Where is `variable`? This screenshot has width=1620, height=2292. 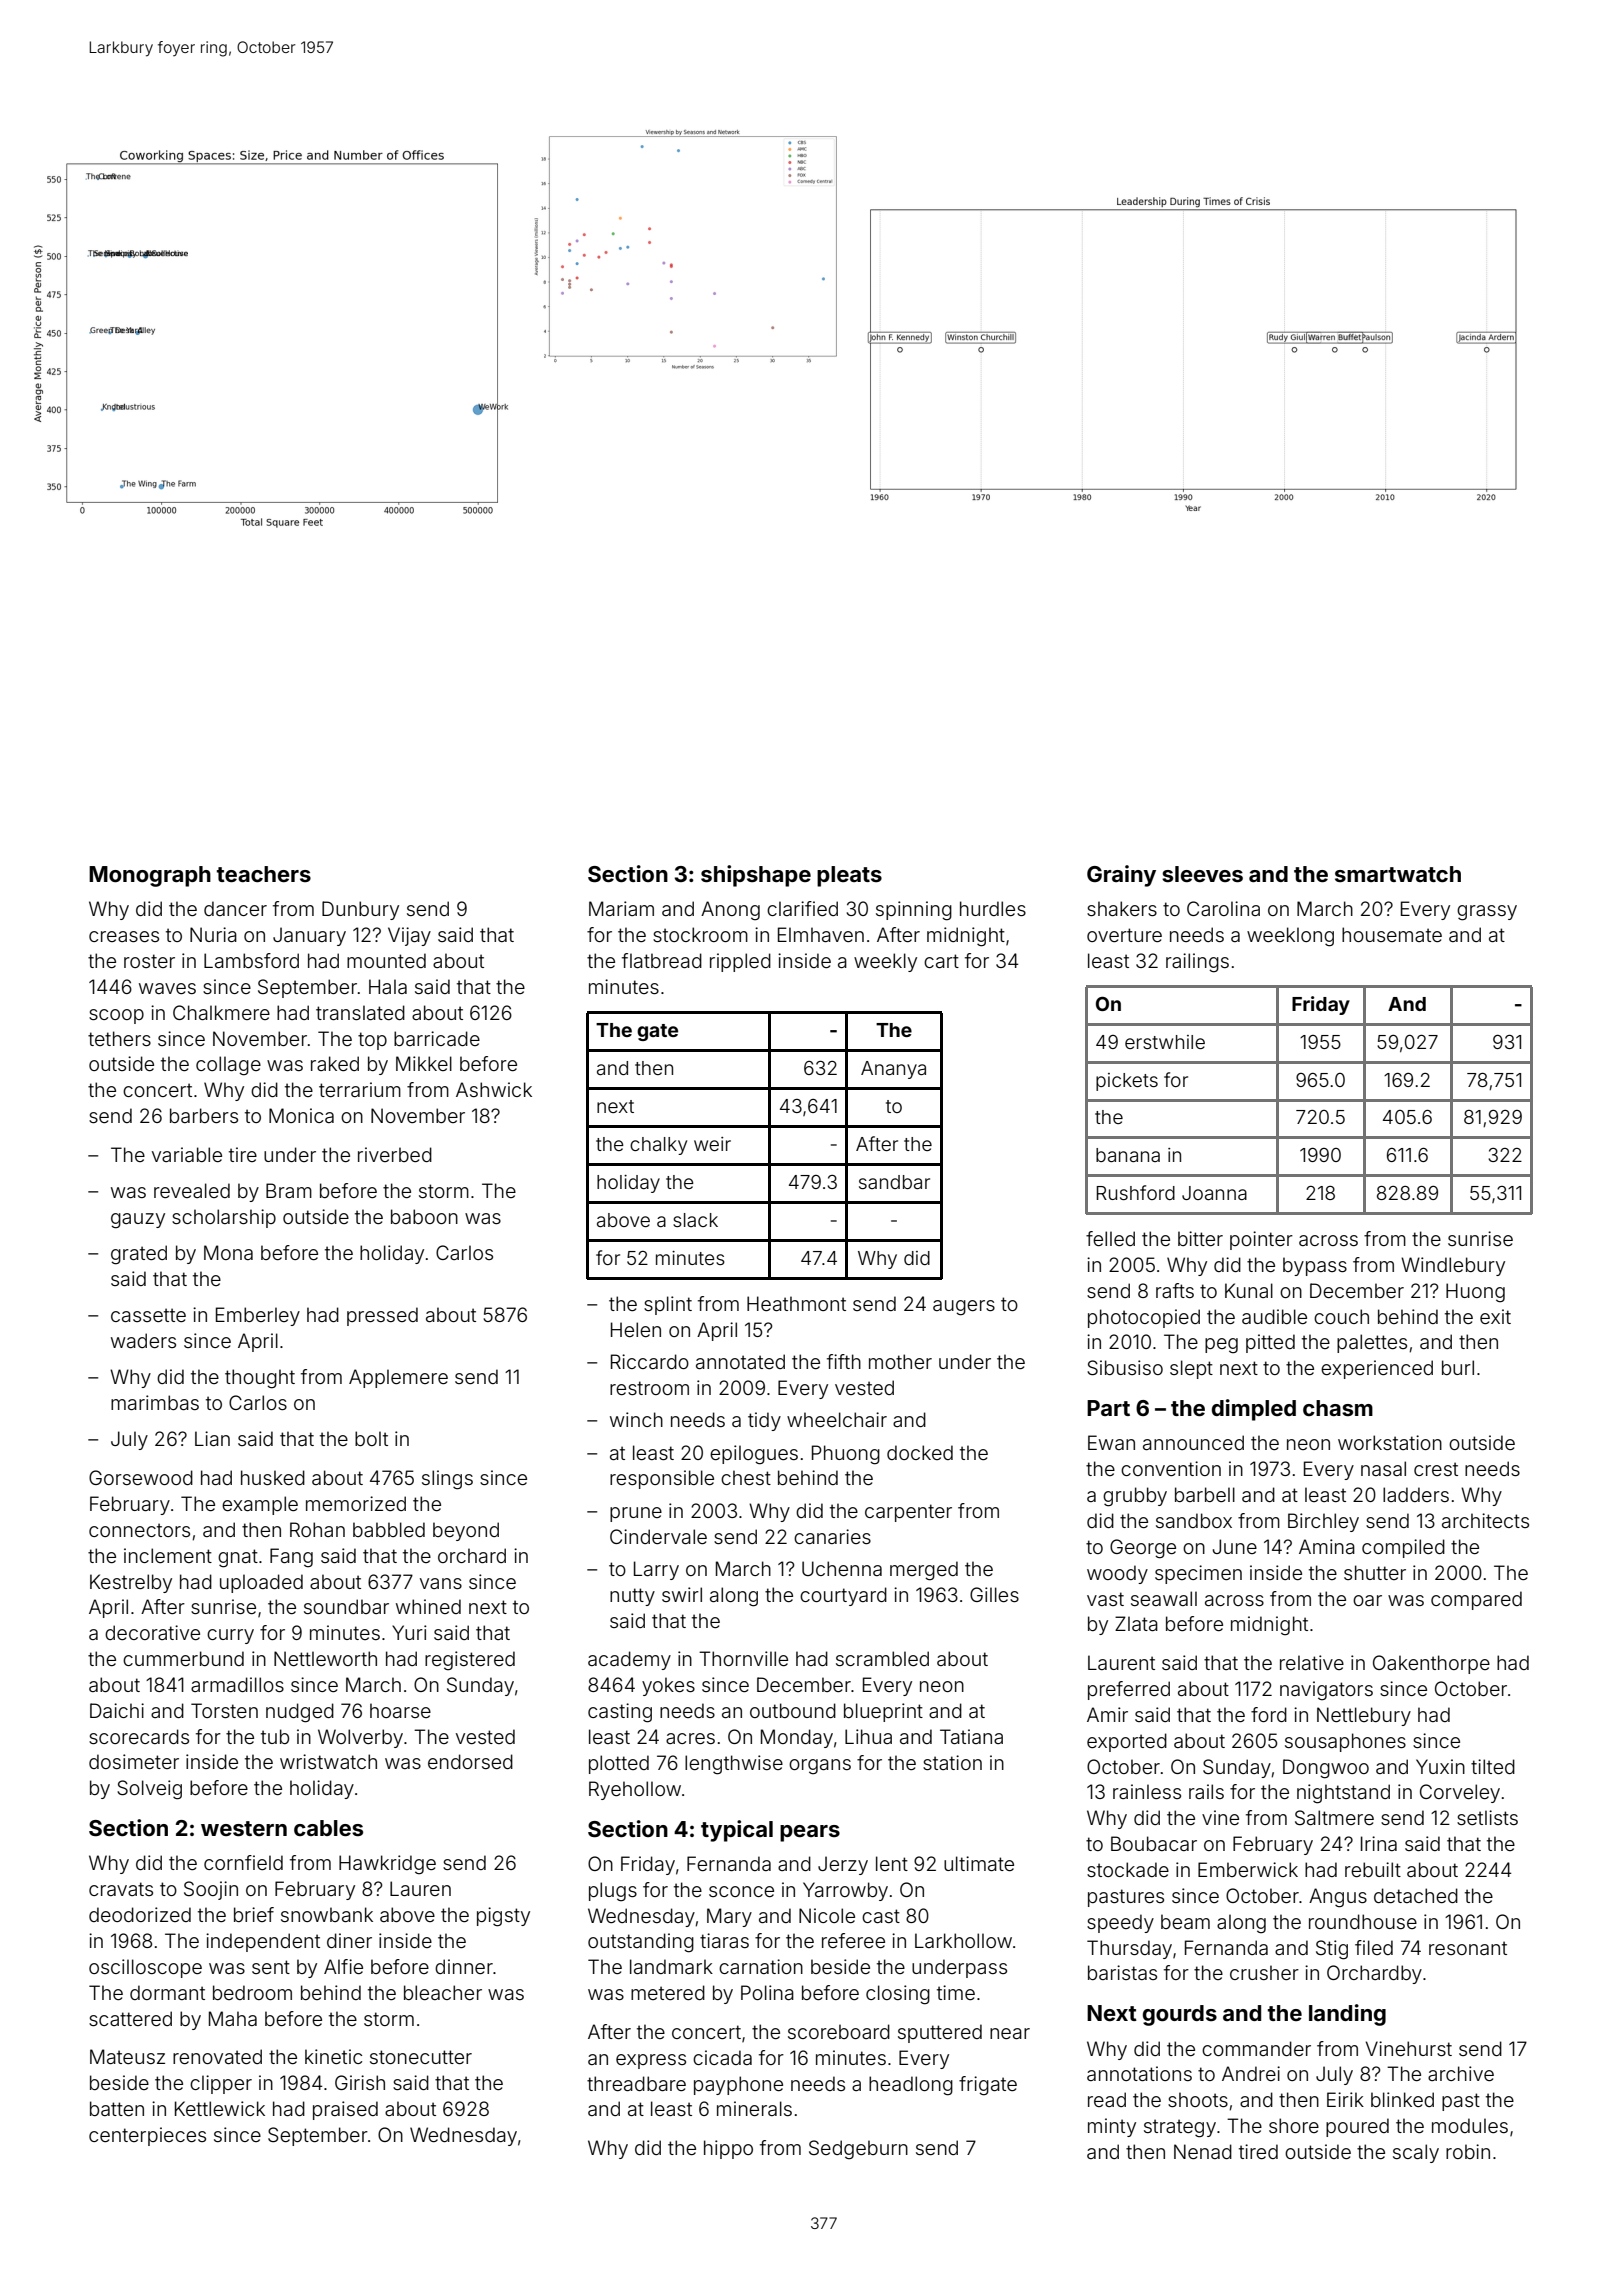
variable is located at coordinates (187, 1154).
